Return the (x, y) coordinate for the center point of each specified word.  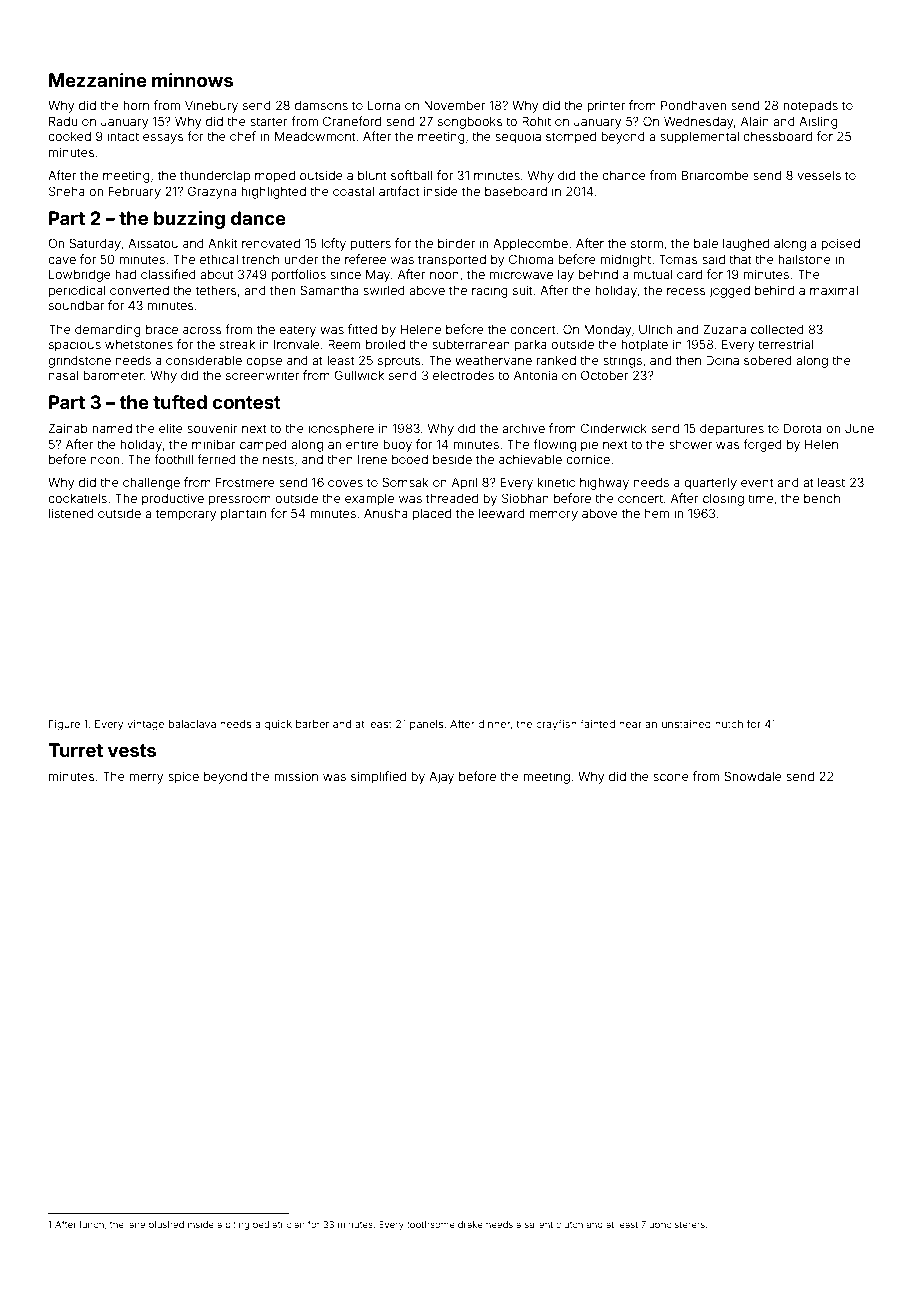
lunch (92, 1224)
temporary (186, 515)
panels (426, 725)
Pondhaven (693, 105)
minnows (192, 80)
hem (657, 513)
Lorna (384, 105)
